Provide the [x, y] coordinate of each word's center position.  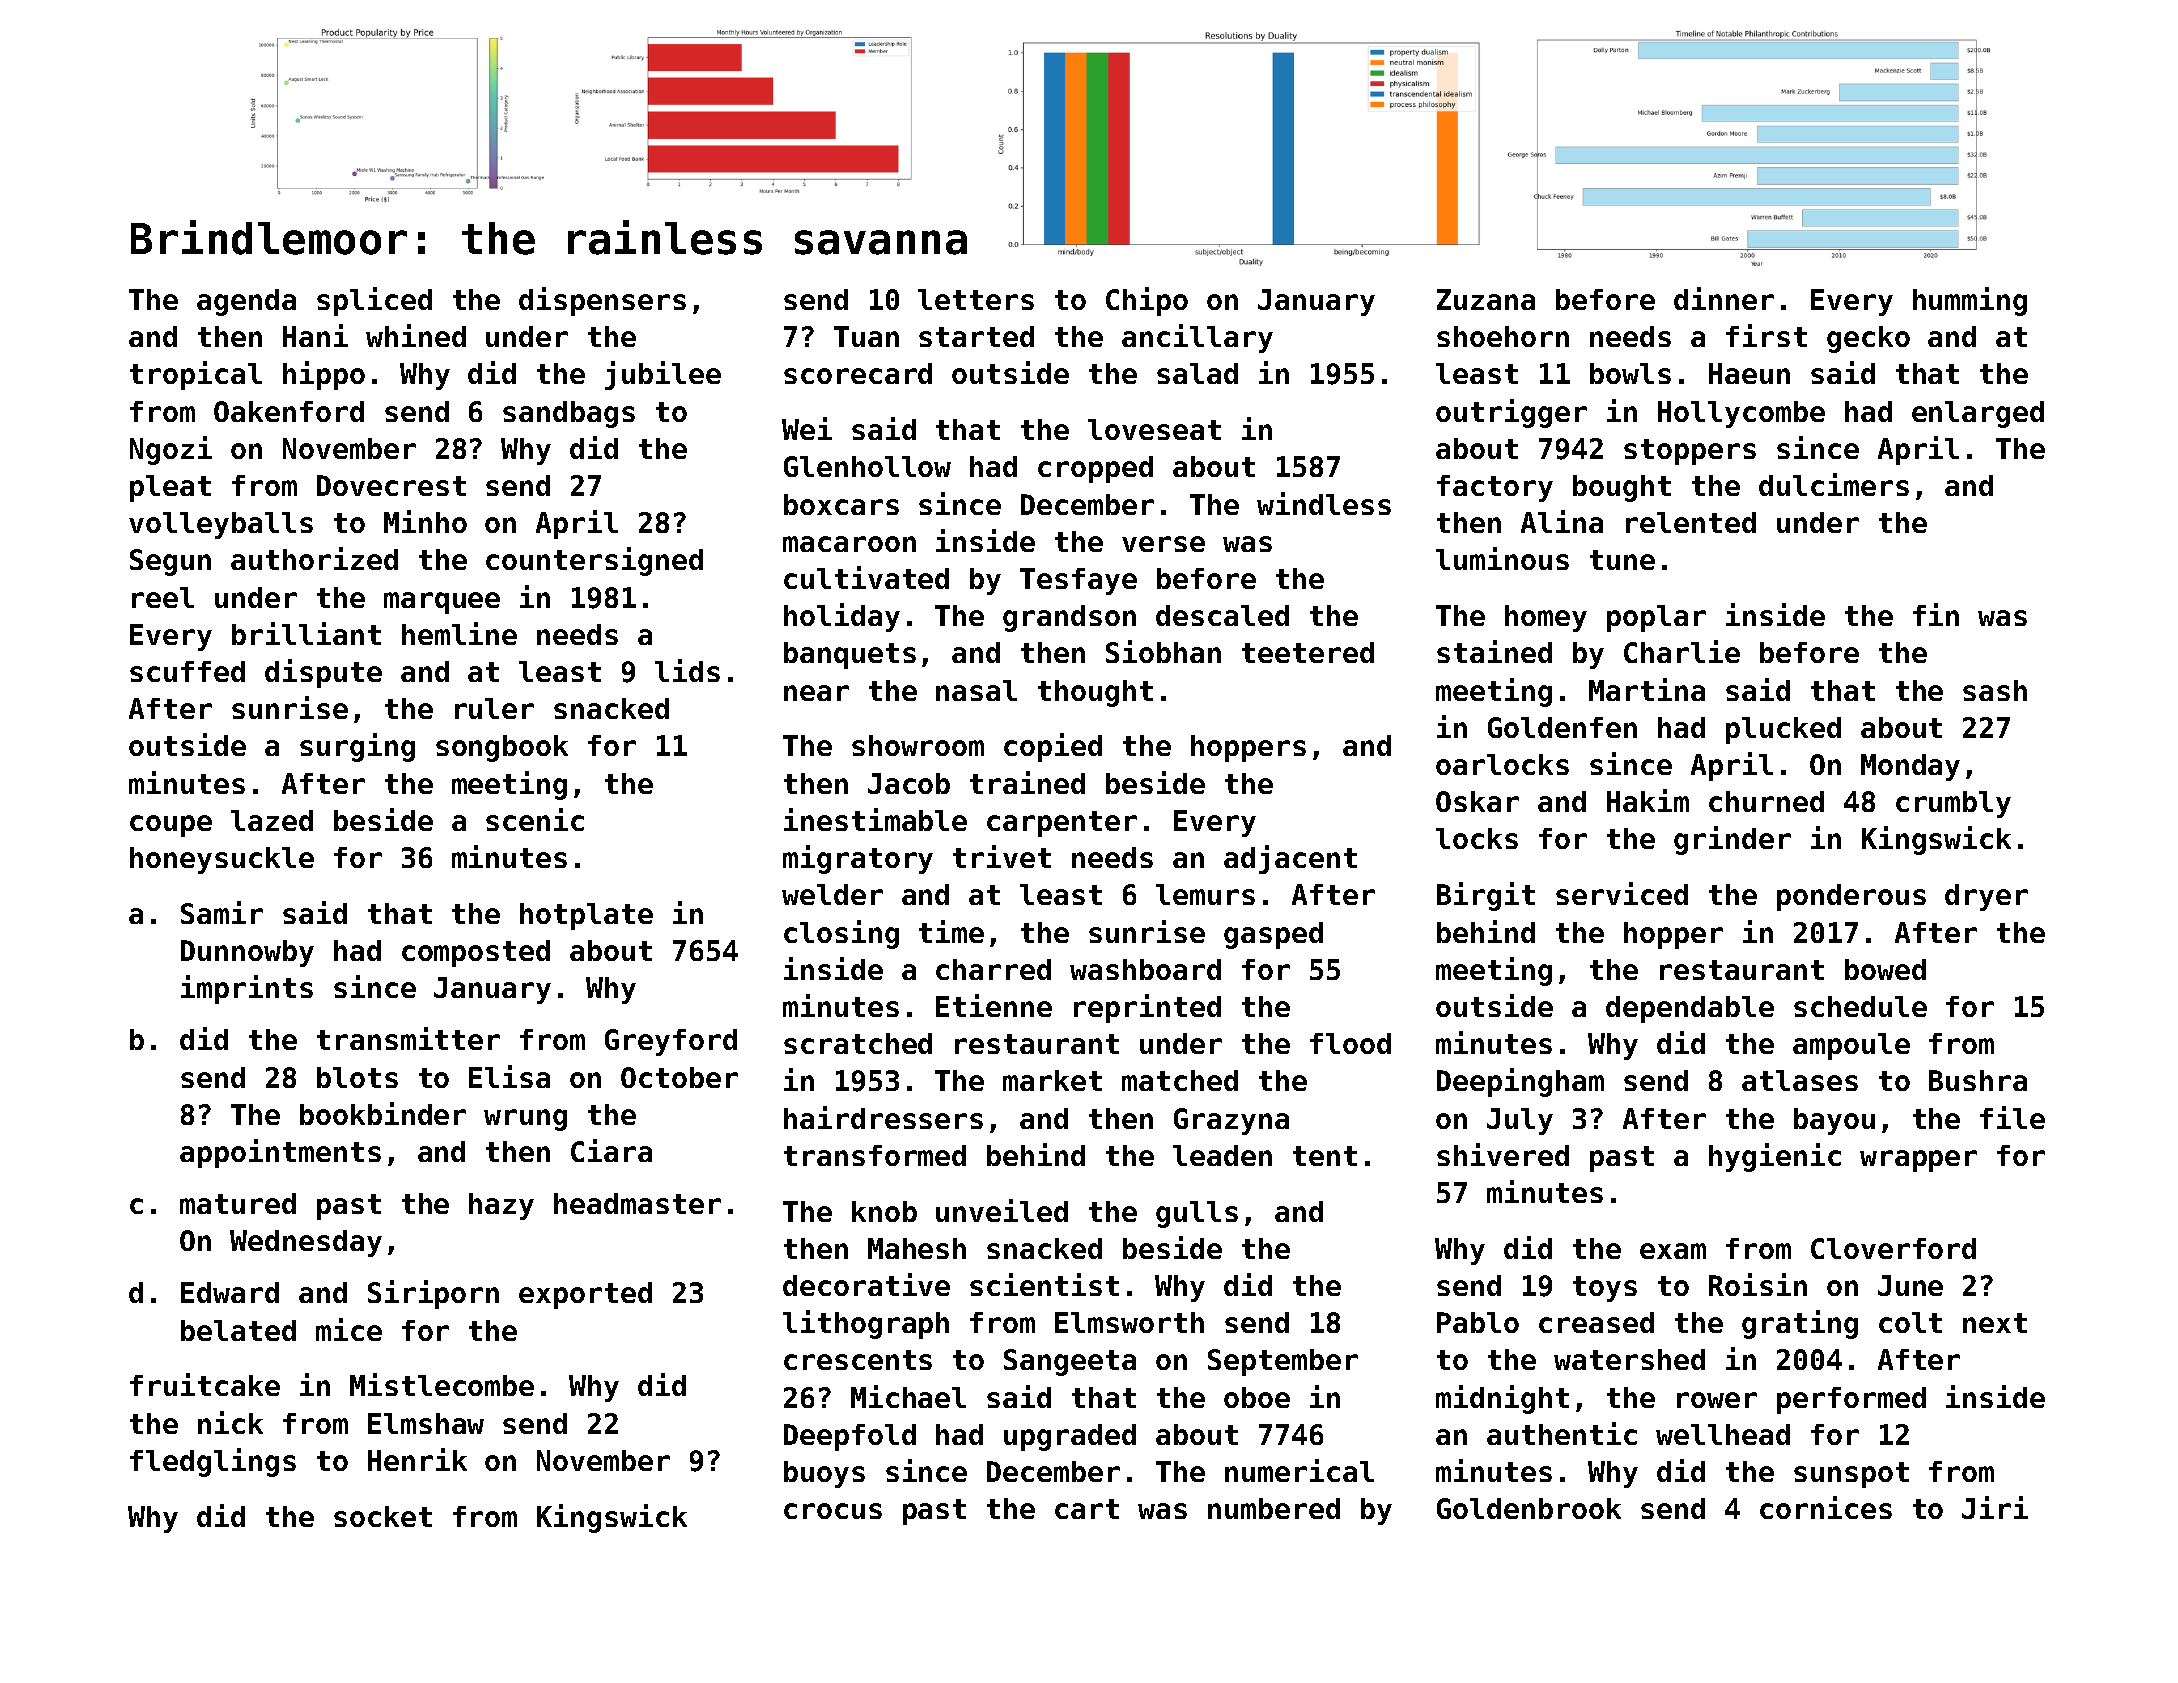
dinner [1724, 298]
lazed [272, 820]
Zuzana [1486, 299]
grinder [1732, 840]
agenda [246, 302]
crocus [833, 1511]
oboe [1257, 1397]
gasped [1273, 935]
